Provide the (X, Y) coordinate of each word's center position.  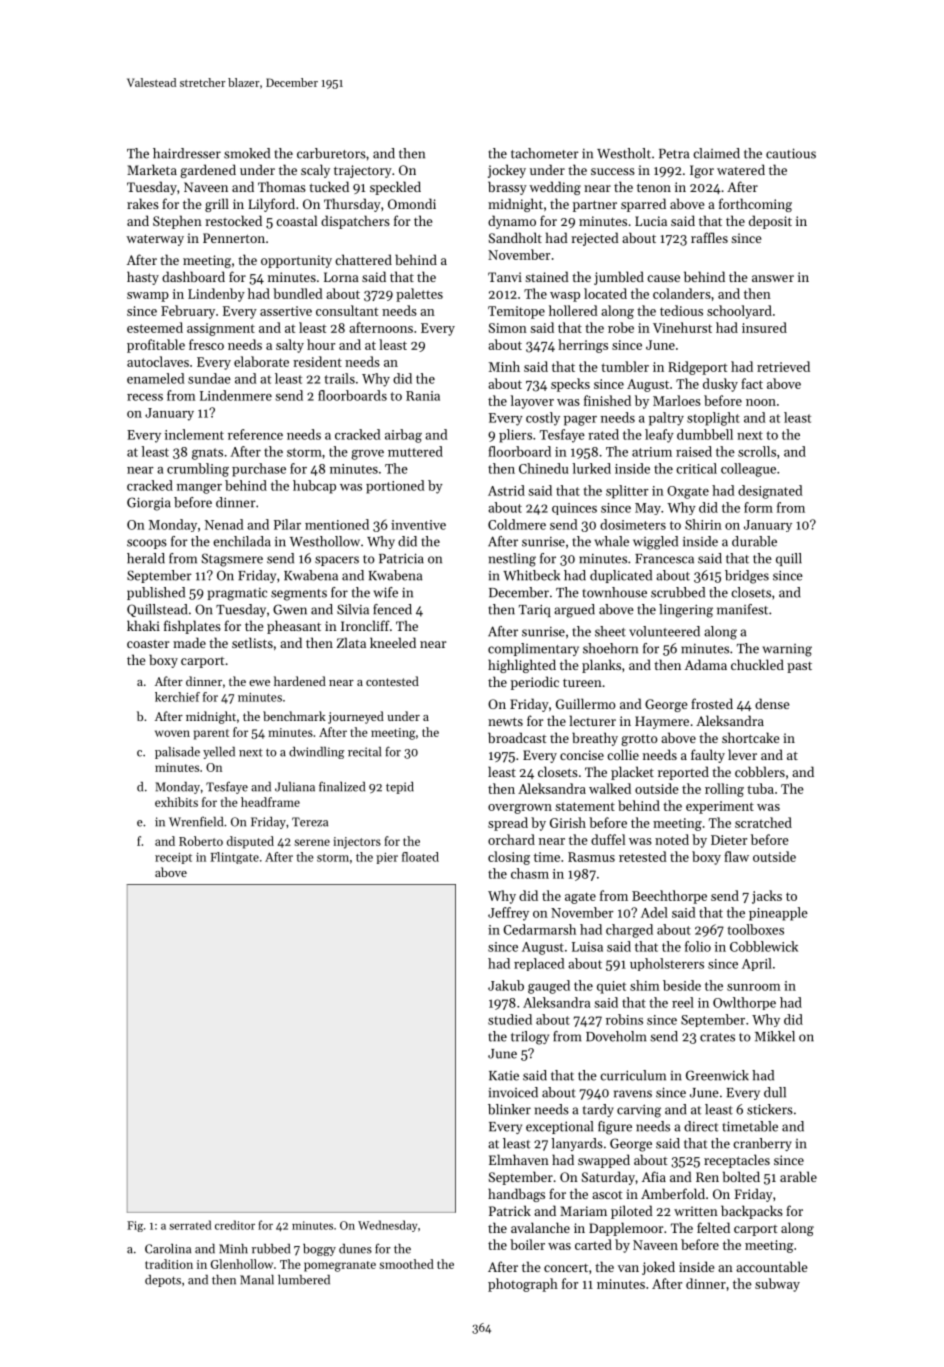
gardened (208, 171)
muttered (415, 451)
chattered (363, 259)
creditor (235, 1225)
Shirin (703, 524)
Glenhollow (242, 1264)
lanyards (577, 1144)
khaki (143, 625)
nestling (512, 560)
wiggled (655, 543)
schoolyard (739, 312)
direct (701, 1126)
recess (145, 397)
